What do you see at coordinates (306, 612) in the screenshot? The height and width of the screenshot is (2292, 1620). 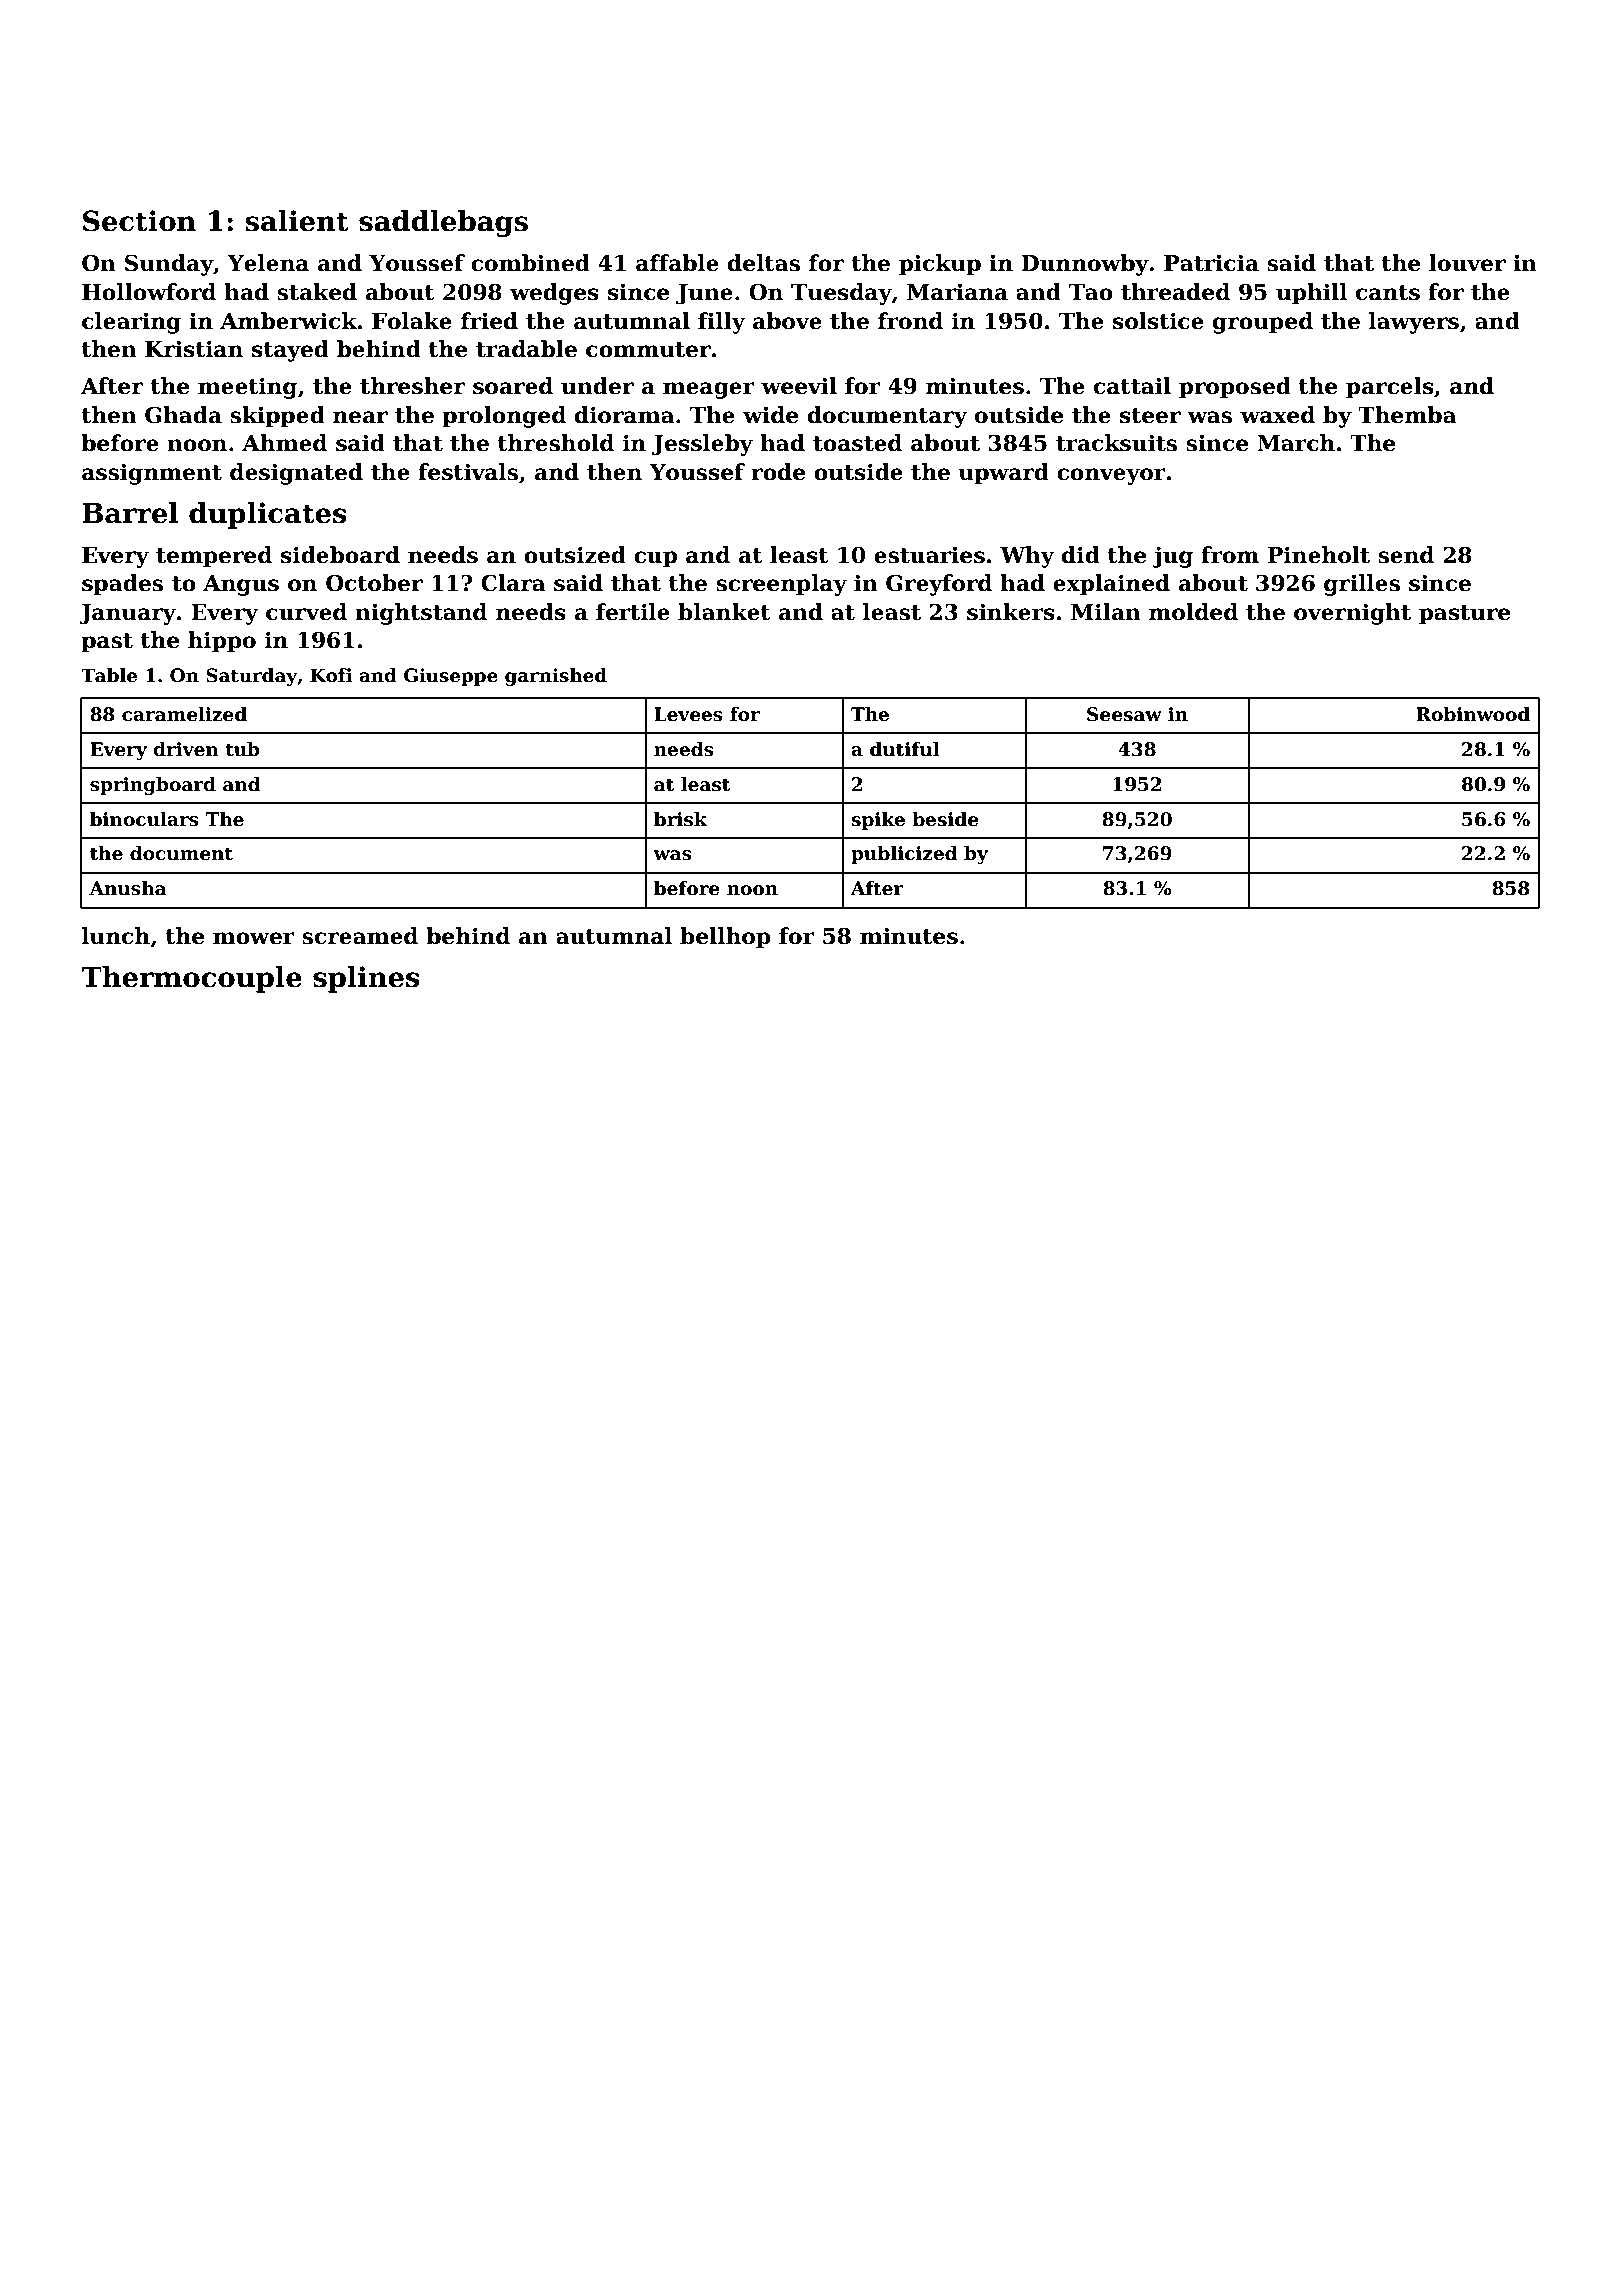 I see `curved` at bounding box center [306, 612].
